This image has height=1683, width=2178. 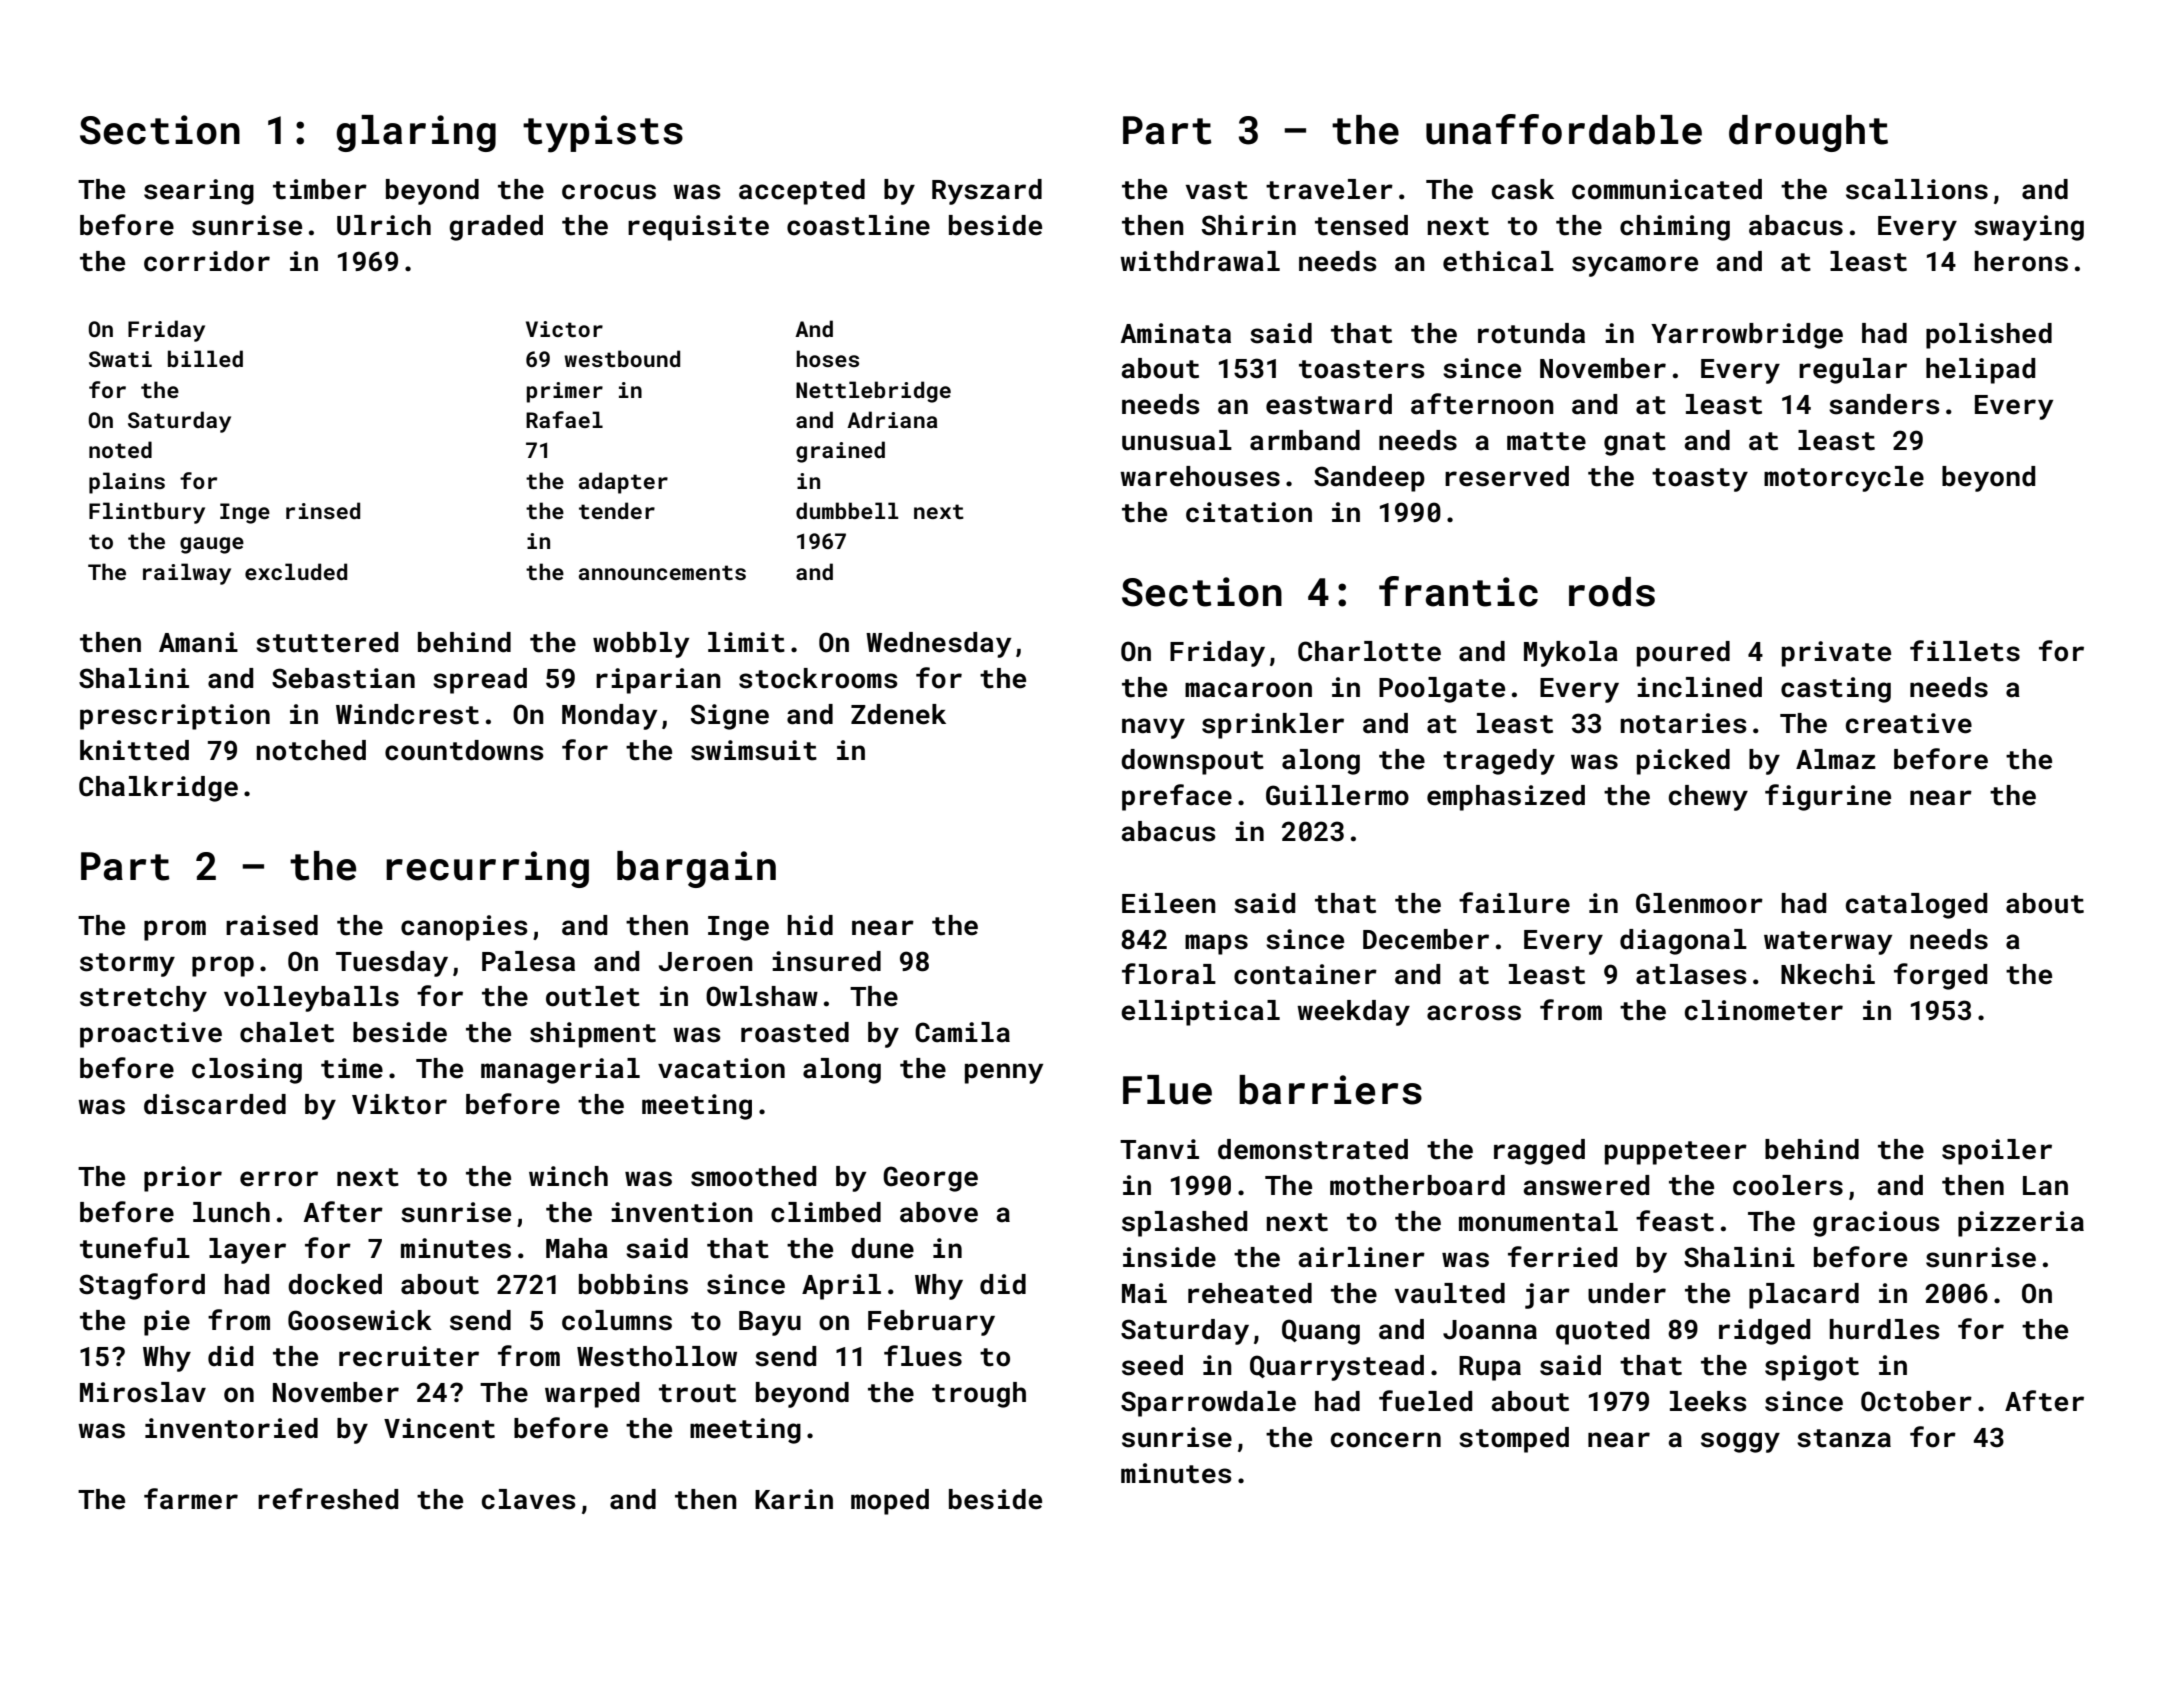 What do you see at coordinates (1844, 1438) in the image?
I see `stanza` at bounding box center [1844, 1438].
